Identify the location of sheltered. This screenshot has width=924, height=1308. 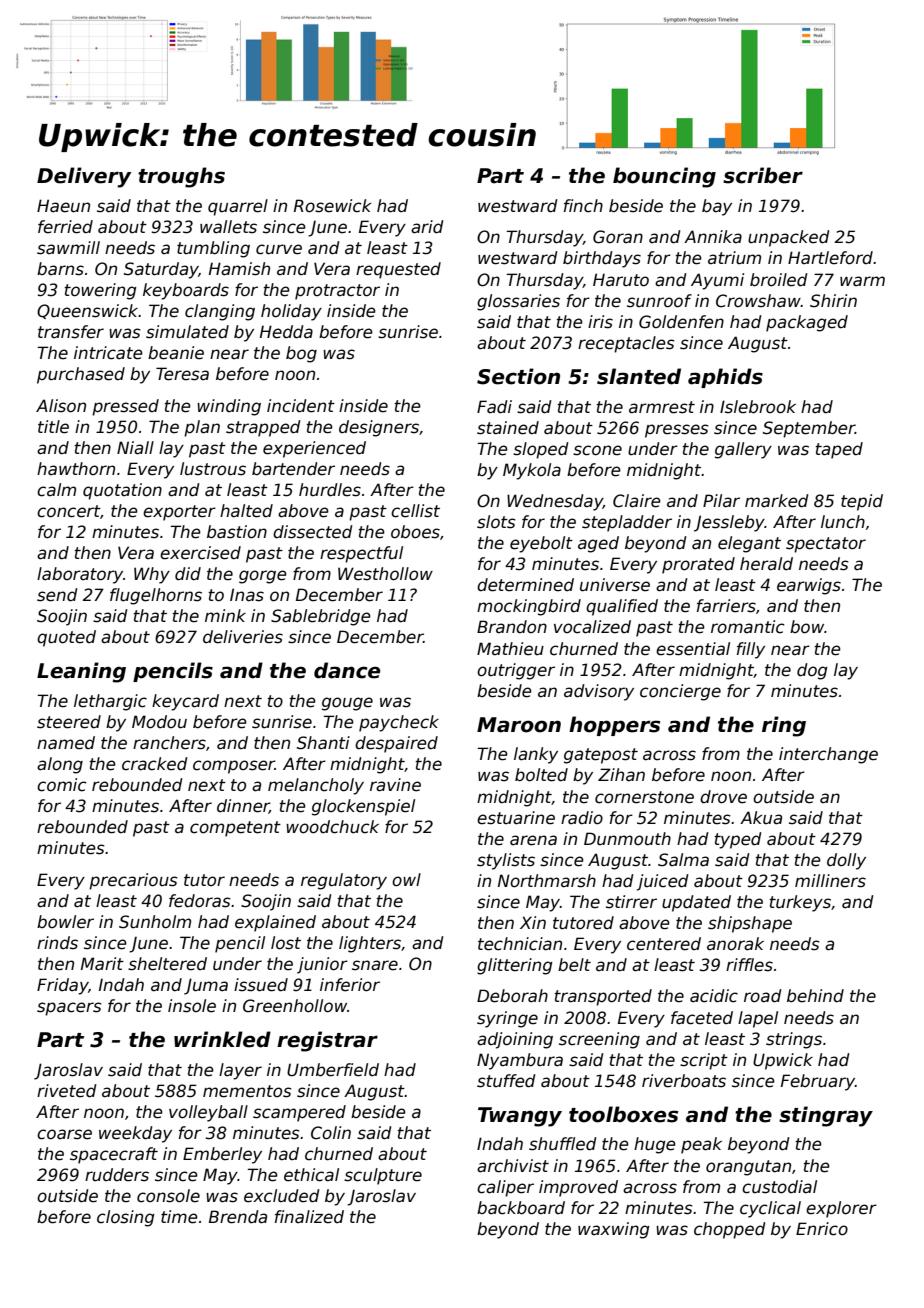
(167, 964).
